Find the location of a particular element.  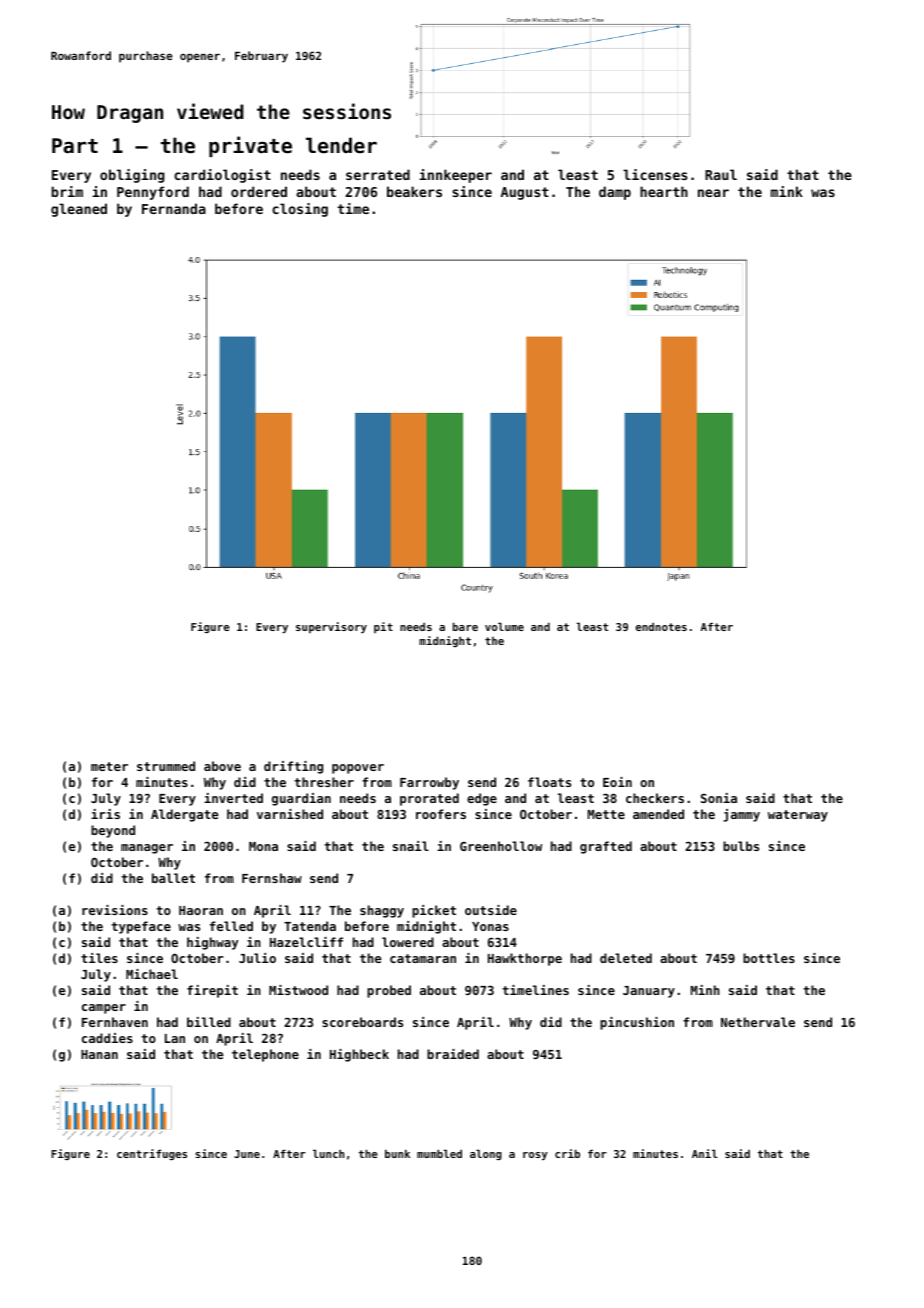

supervisory is located at coordinates (331, 627).
